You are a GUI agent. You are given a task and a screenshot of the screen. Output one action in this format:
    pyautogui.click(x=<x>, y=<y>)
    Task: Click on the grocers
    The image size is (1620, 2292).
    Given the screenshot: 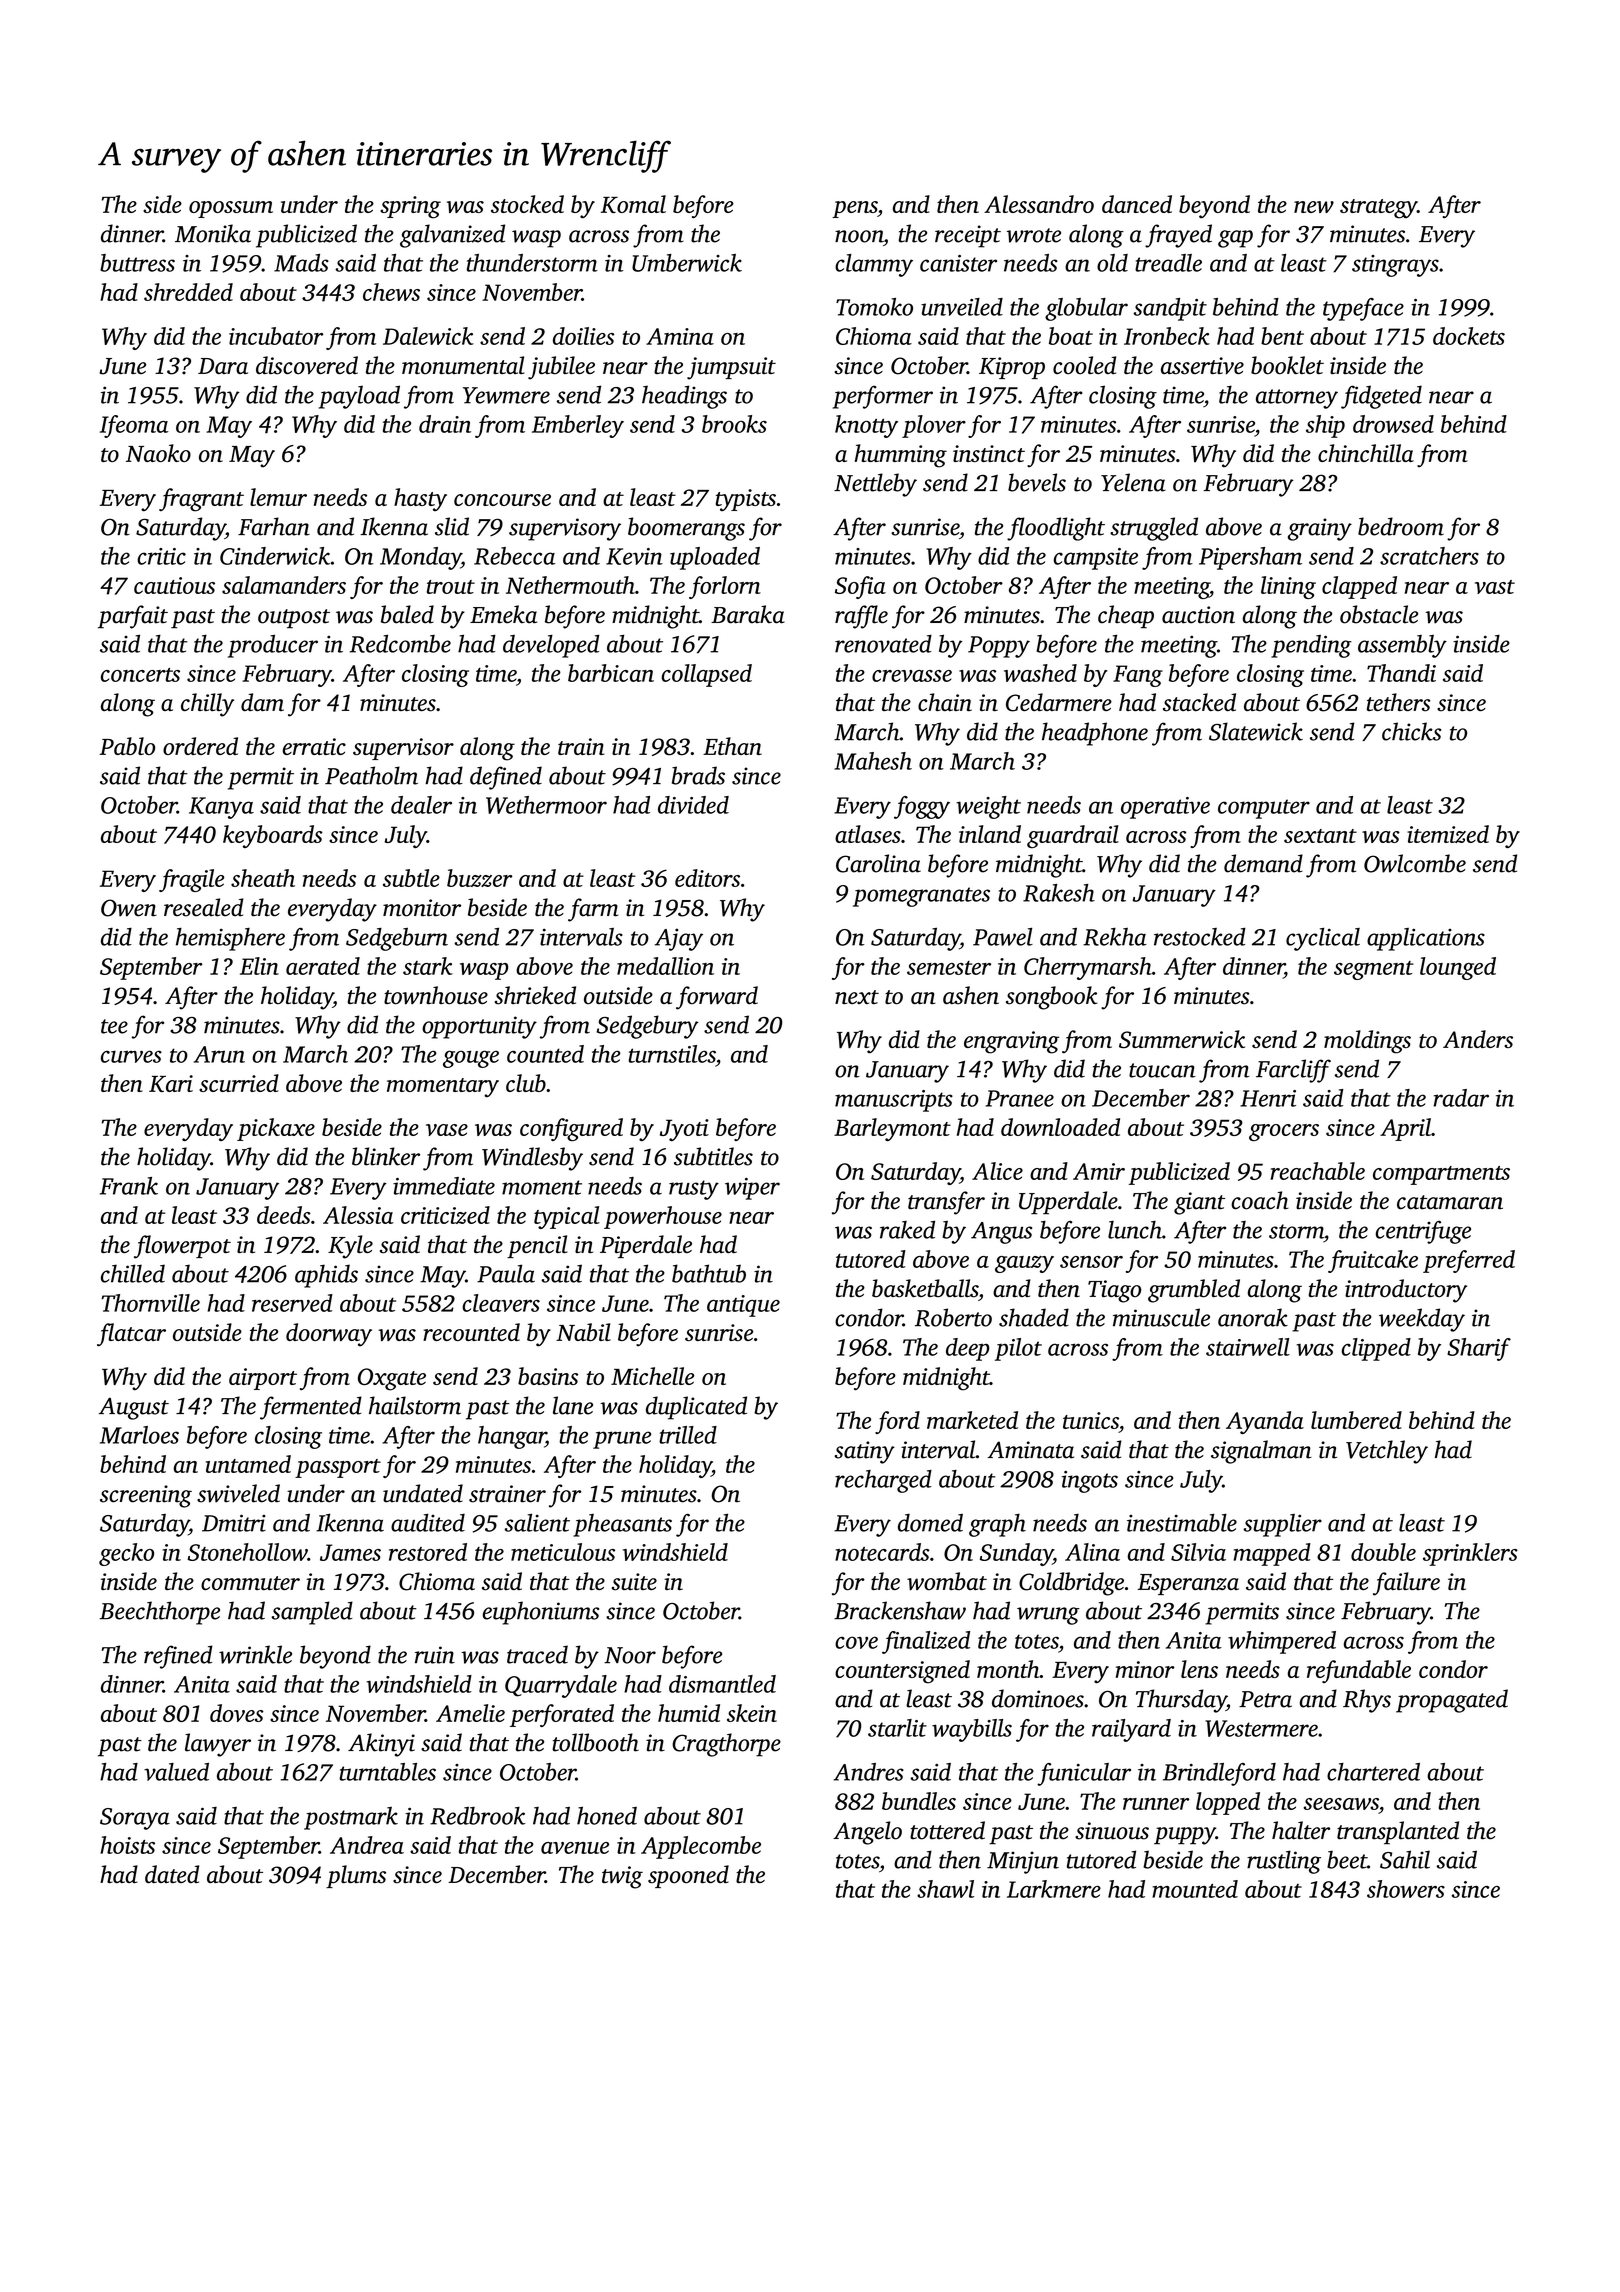 What is the action you would take?
    pyautogui.click(x=1284, y=1132)
